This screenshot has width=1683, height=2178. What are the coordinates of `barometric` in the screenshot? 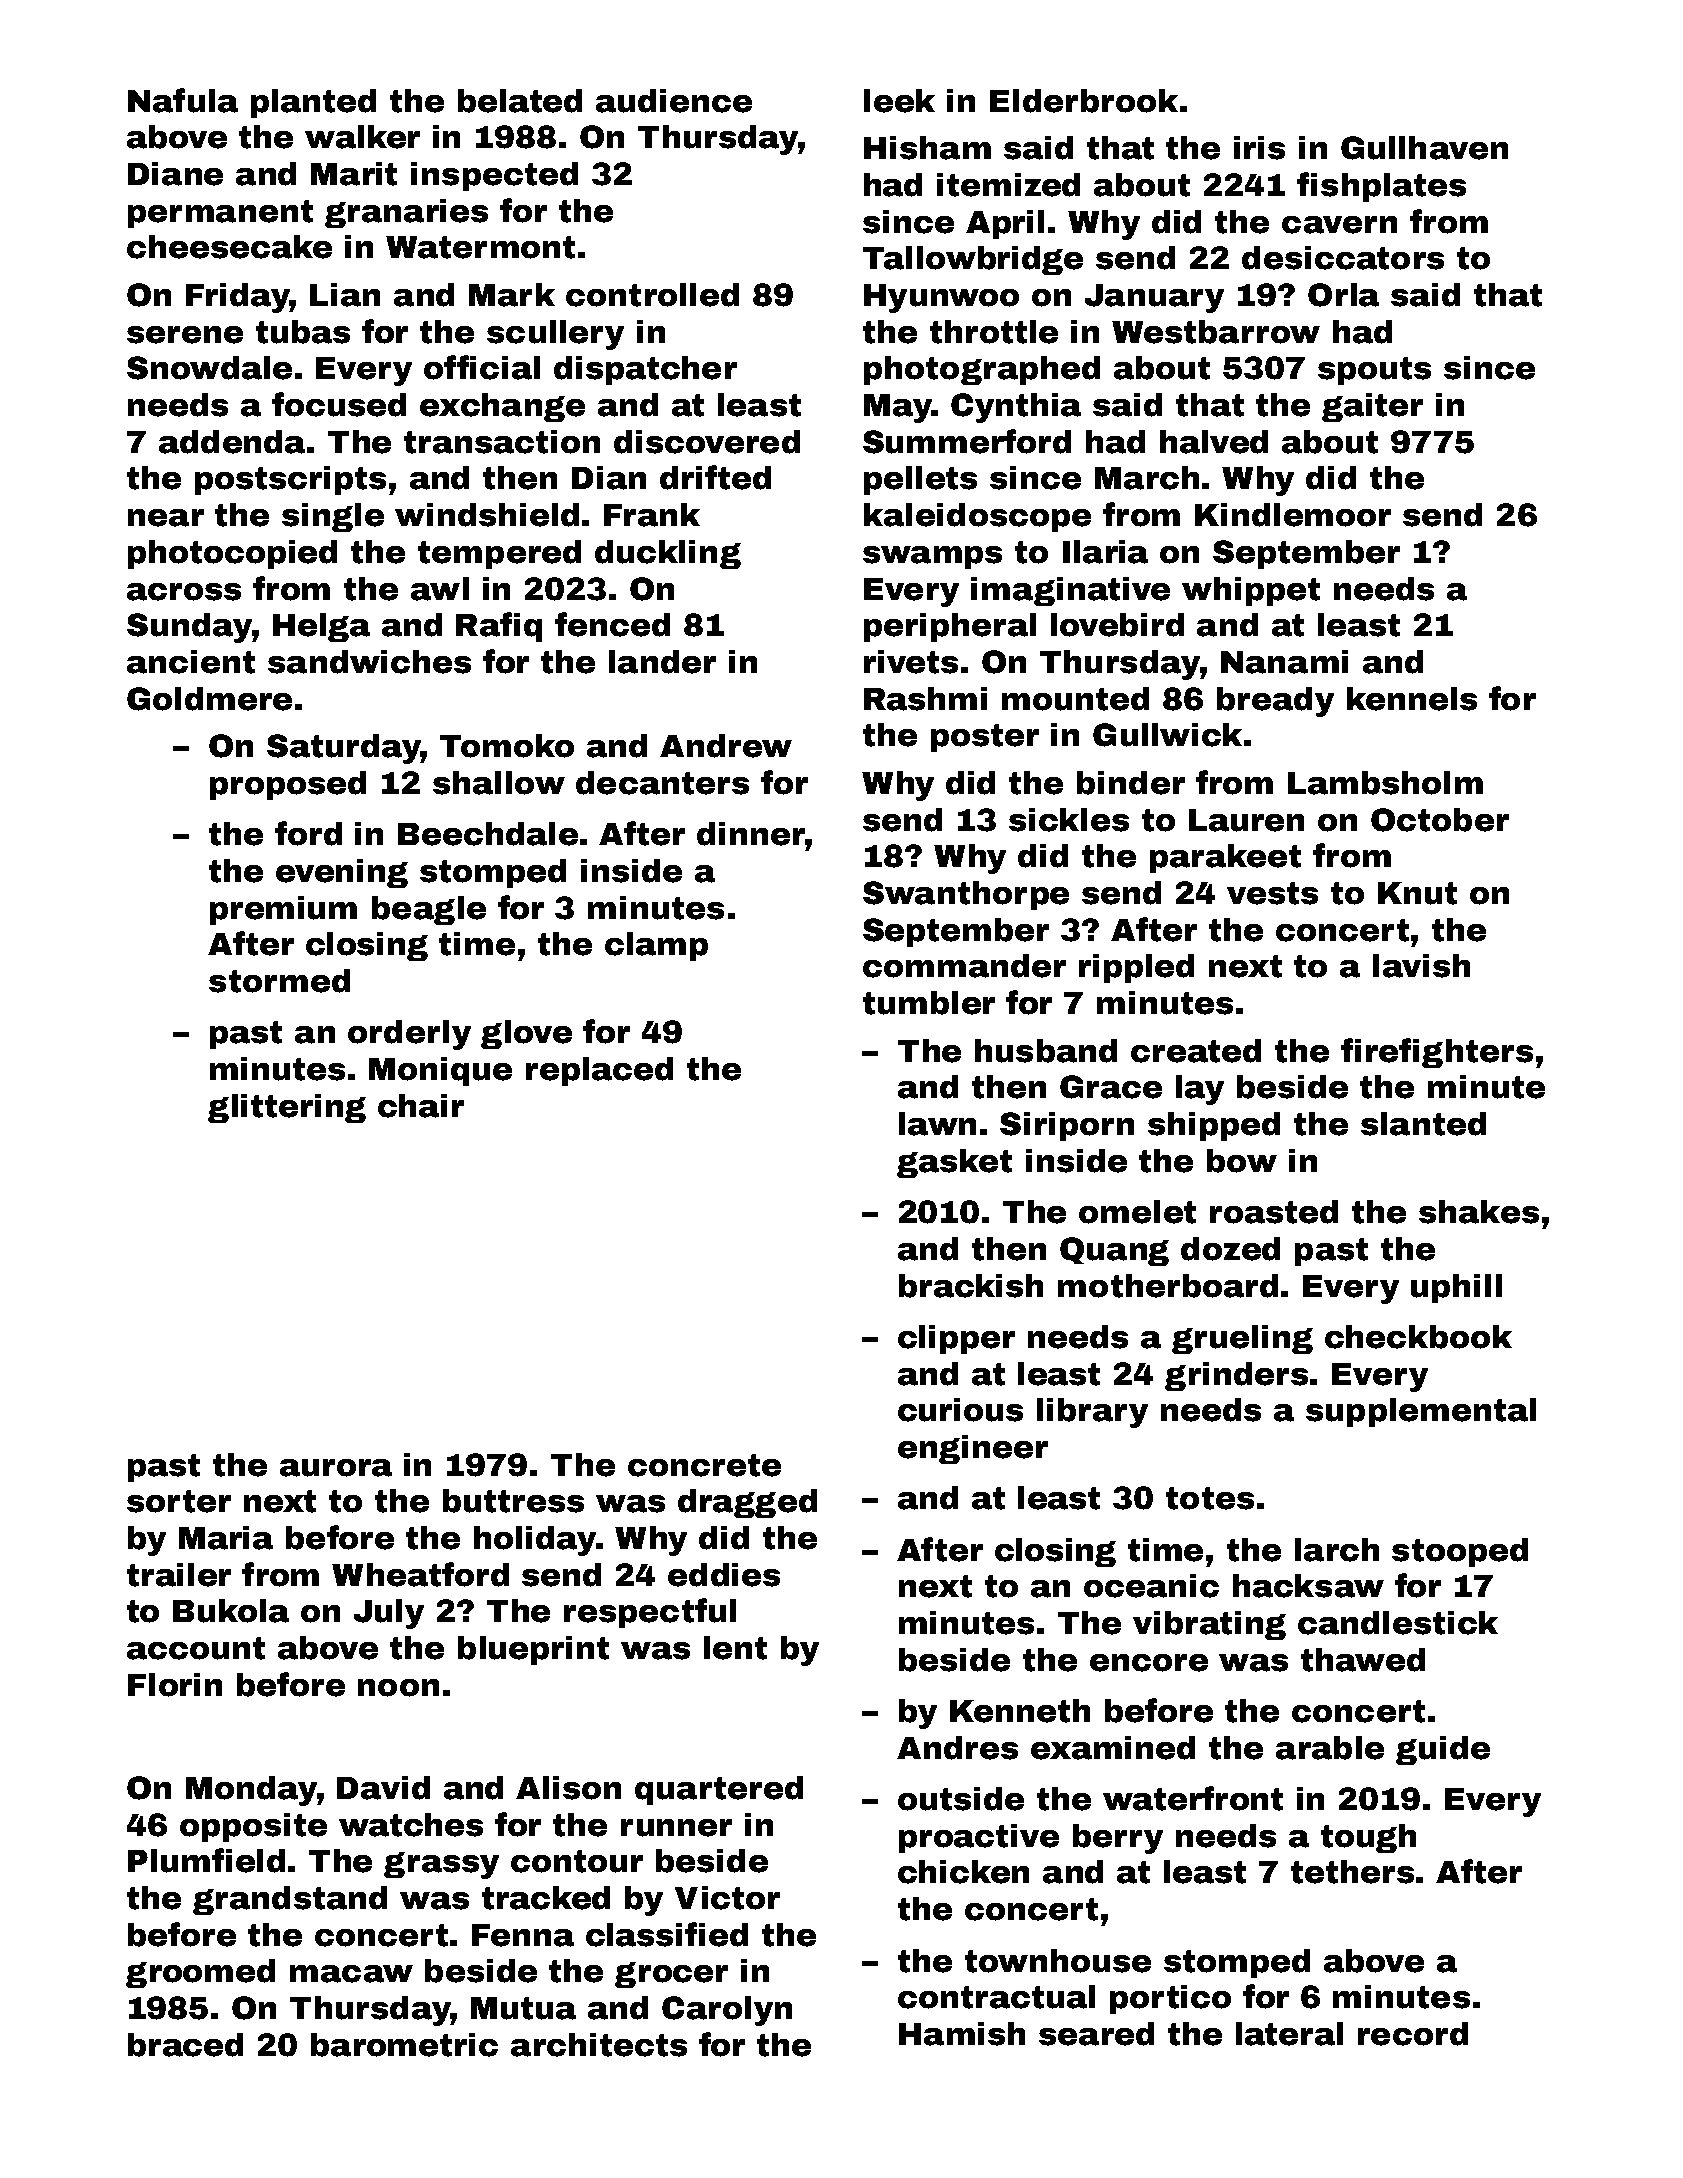 It's located at (404, 2045).
